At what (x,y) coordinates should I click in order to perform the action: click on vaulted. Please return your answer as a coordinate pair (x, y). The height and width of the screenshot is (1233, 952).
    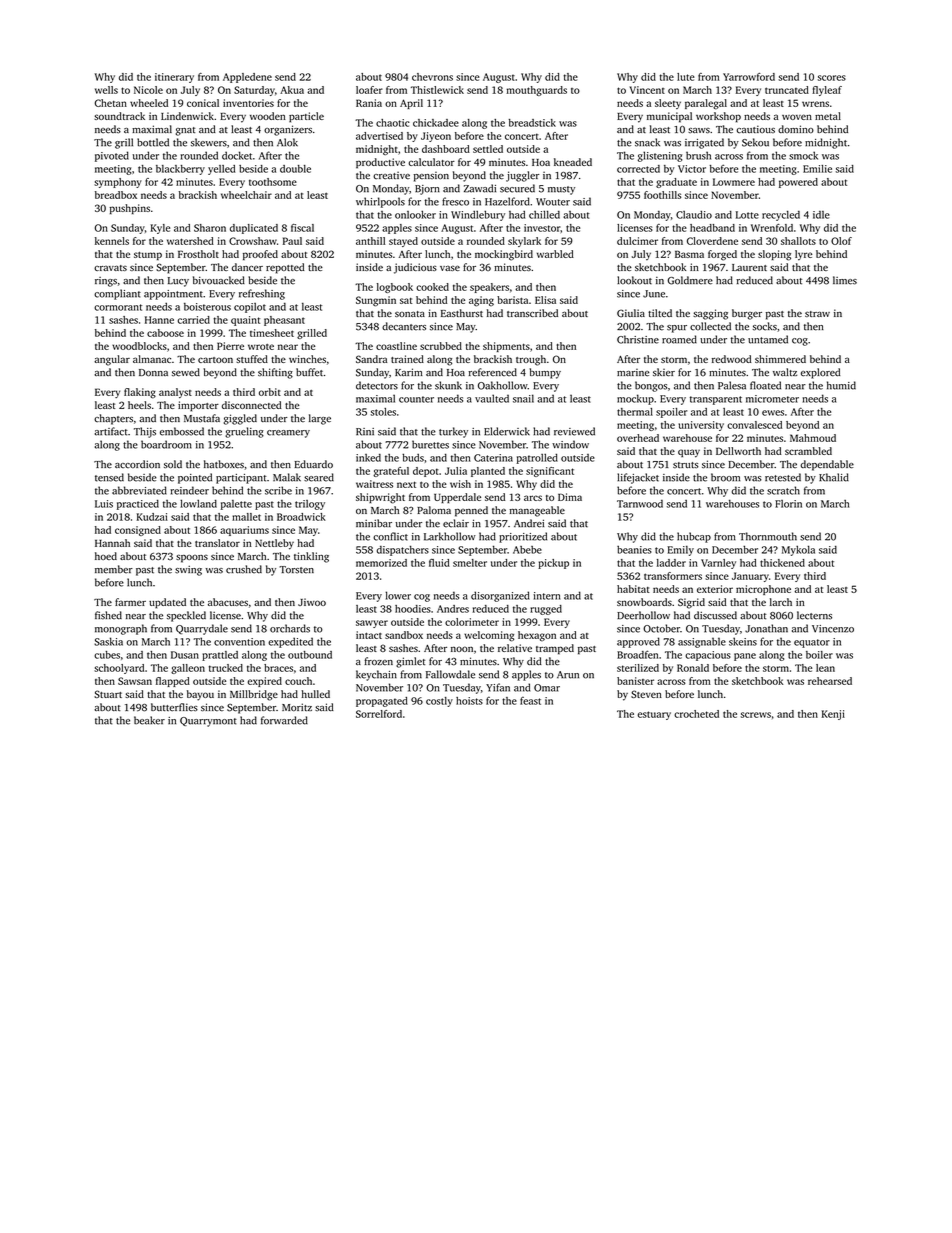
    Looking at the image, I should click on (492, 398).
